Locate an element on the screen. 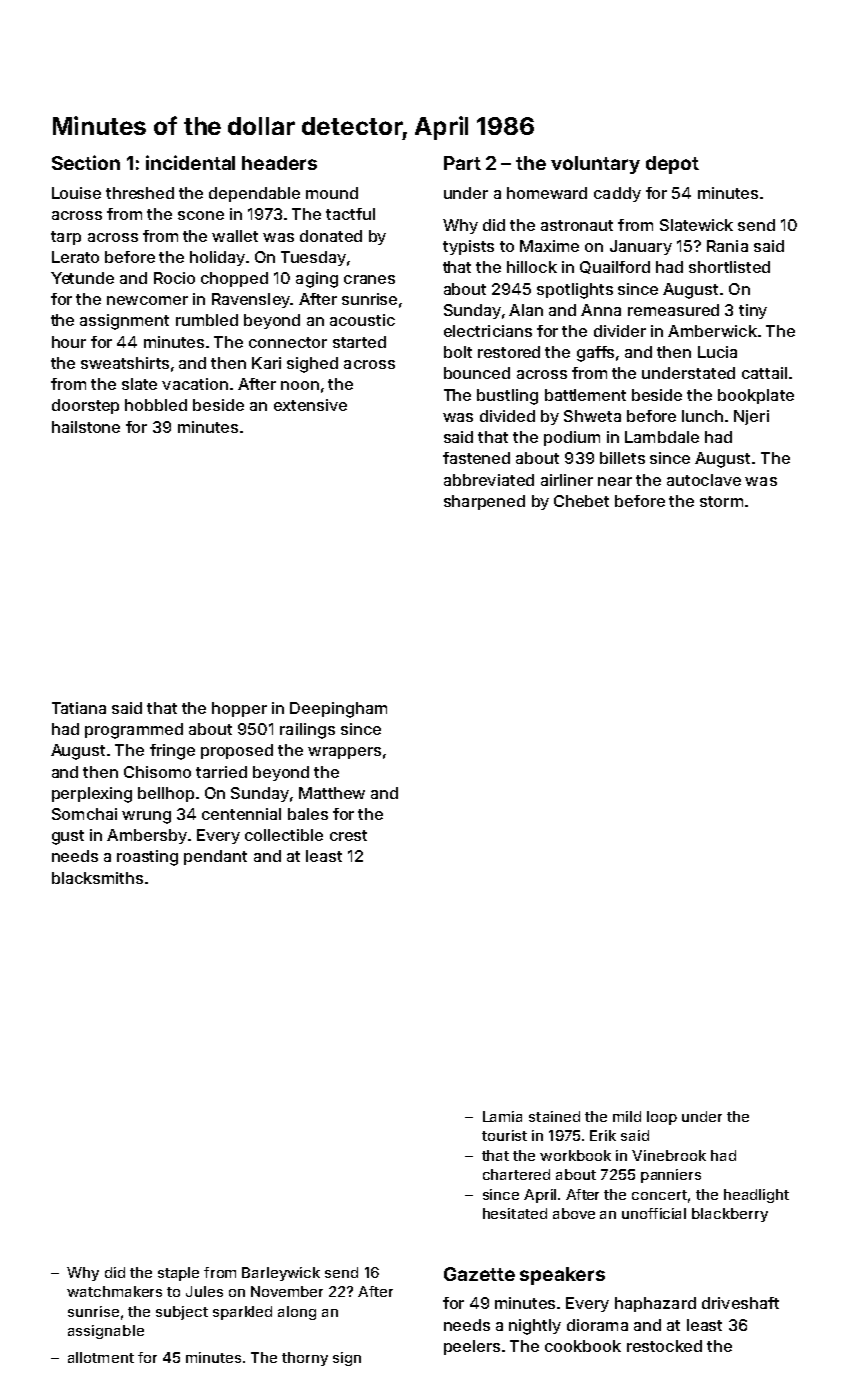 The image size is (849, 1400). Tatiana is located at coordinates (79, 708).
